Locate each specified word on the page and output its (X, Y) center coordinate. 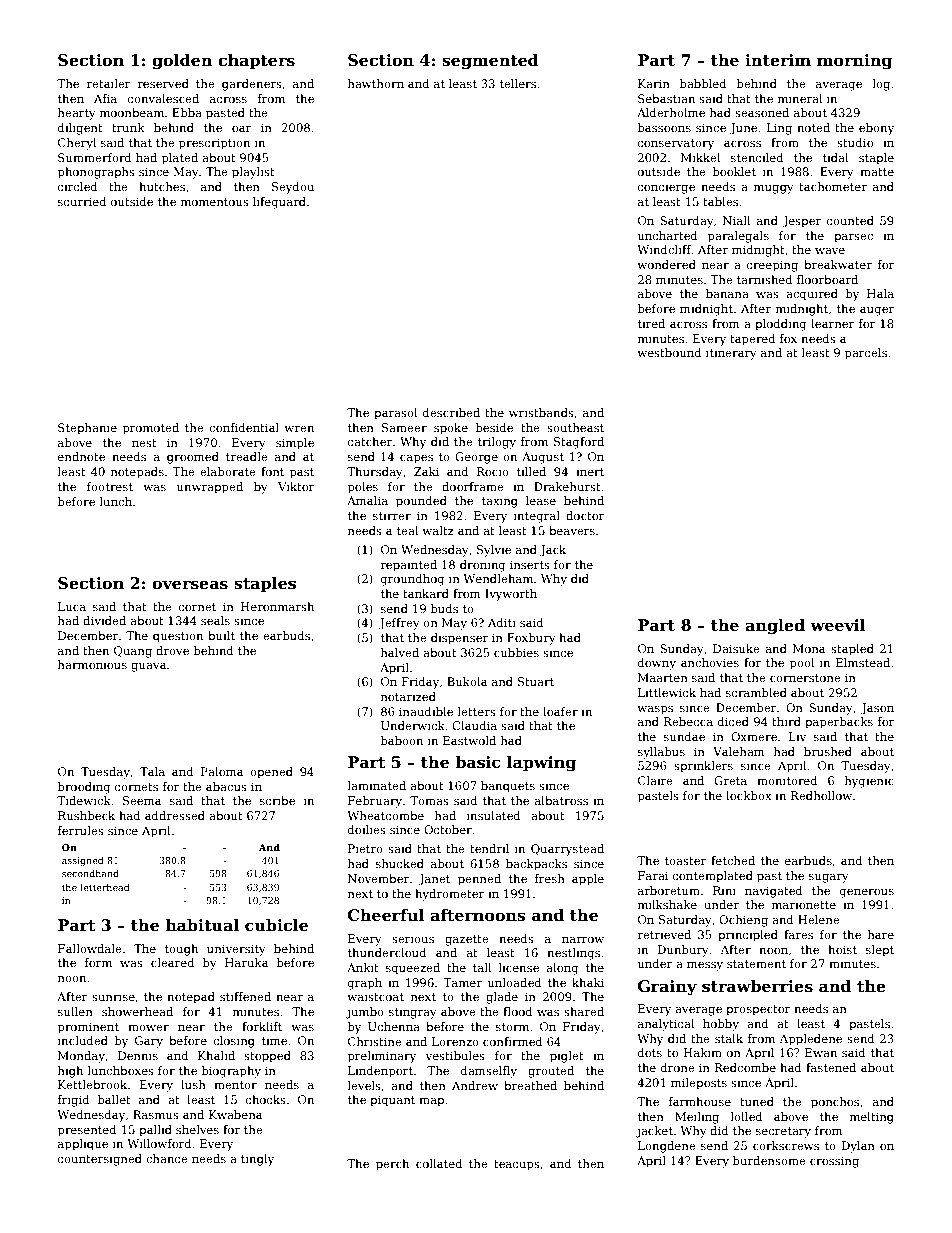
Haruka (246, 962)
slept (880, 951)
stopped (267, 1057)
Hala (880, 293)
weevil (838, 625)
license (519, 967)
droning (483, 566)
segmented (490, 62)
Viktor (296, 486)
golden (182, 62)
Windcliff (664, 249)
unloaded (515, 982)
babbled (703, 83)
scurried (82, 201)
